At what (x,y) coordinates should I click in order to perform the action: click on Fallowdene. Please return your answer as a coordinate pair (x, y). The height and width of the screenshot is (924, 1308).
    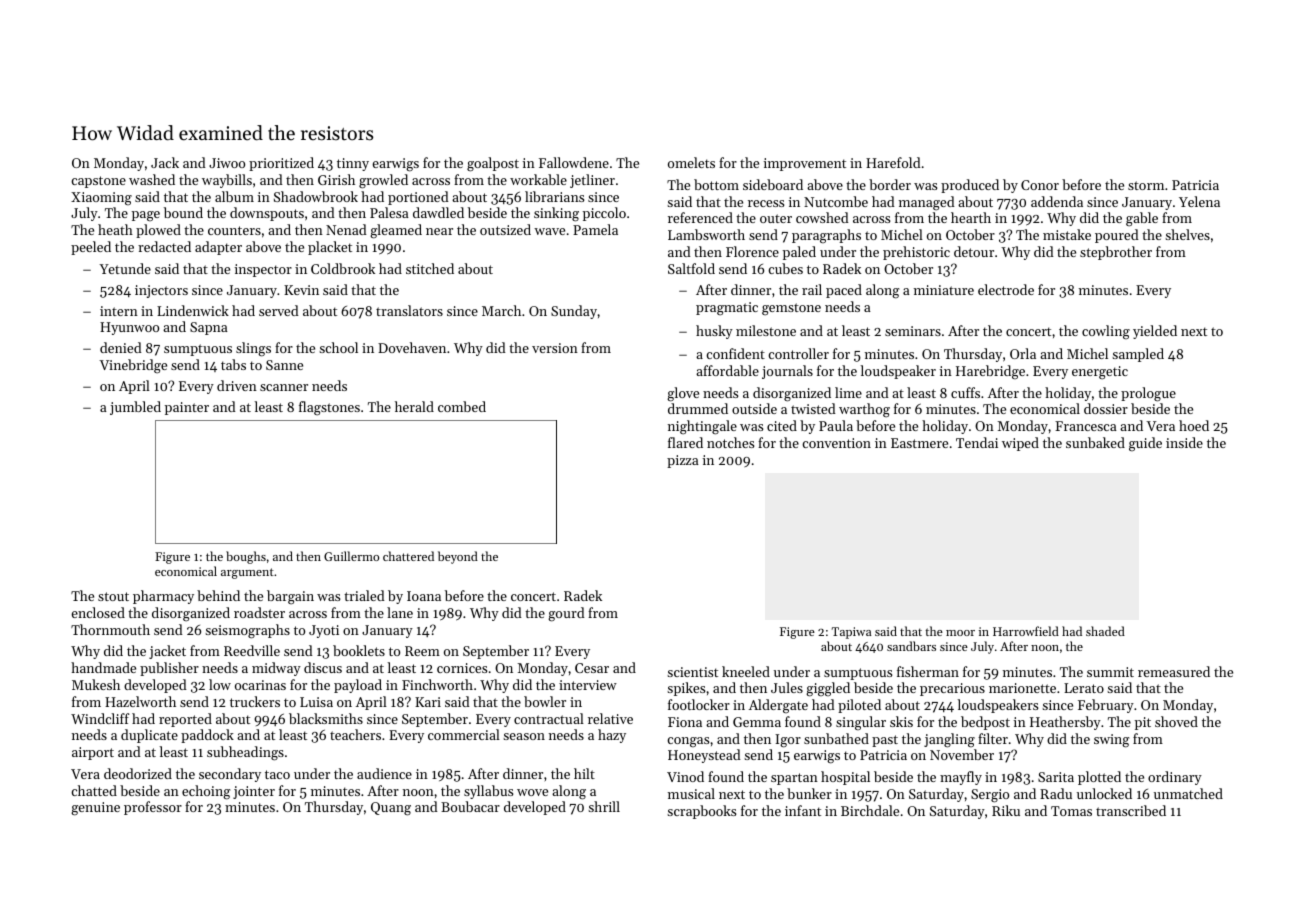
    Looking at the image, I should click on (574, 162).
